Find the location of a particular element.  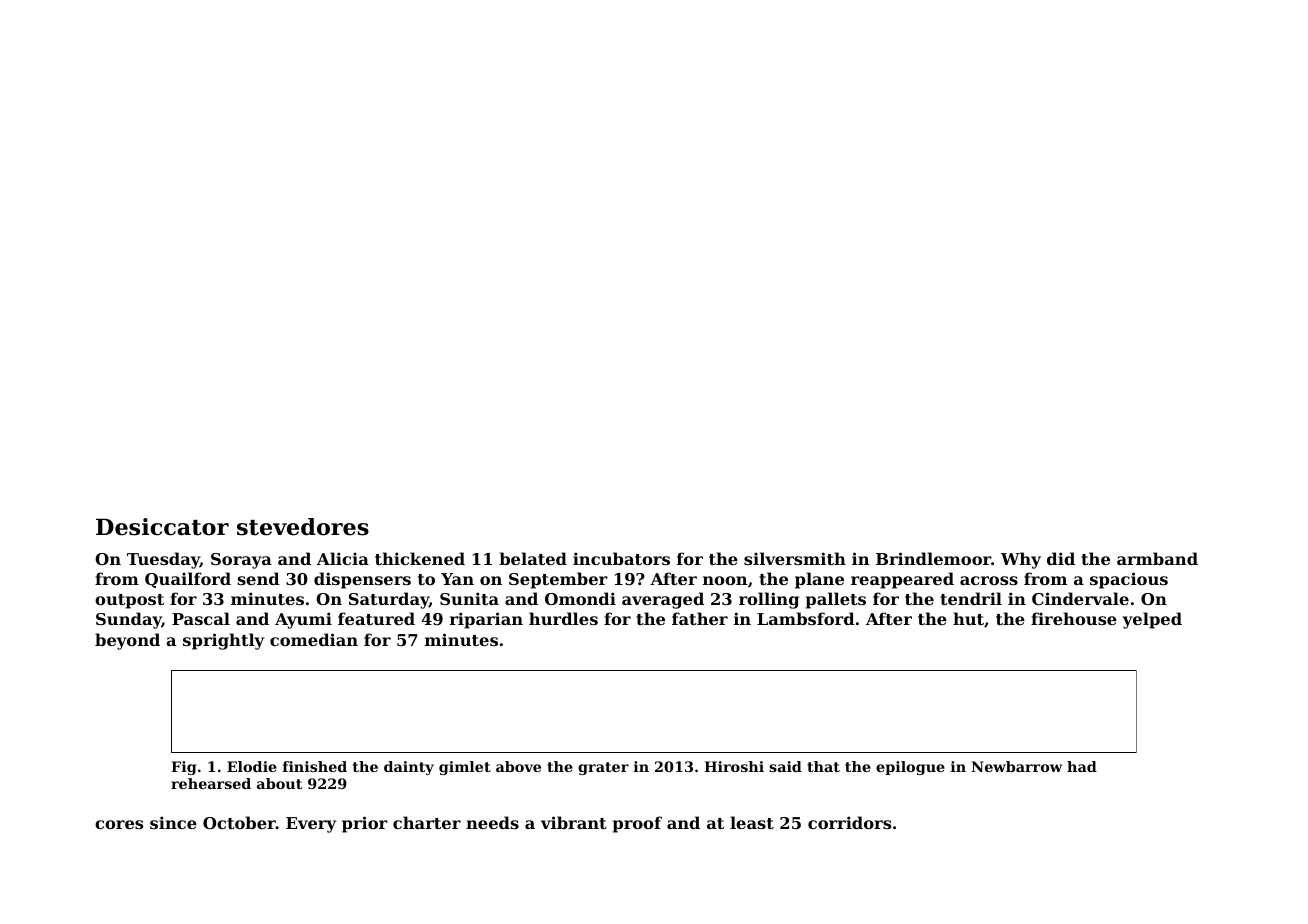

finished is located at coordinates (315, 766).
